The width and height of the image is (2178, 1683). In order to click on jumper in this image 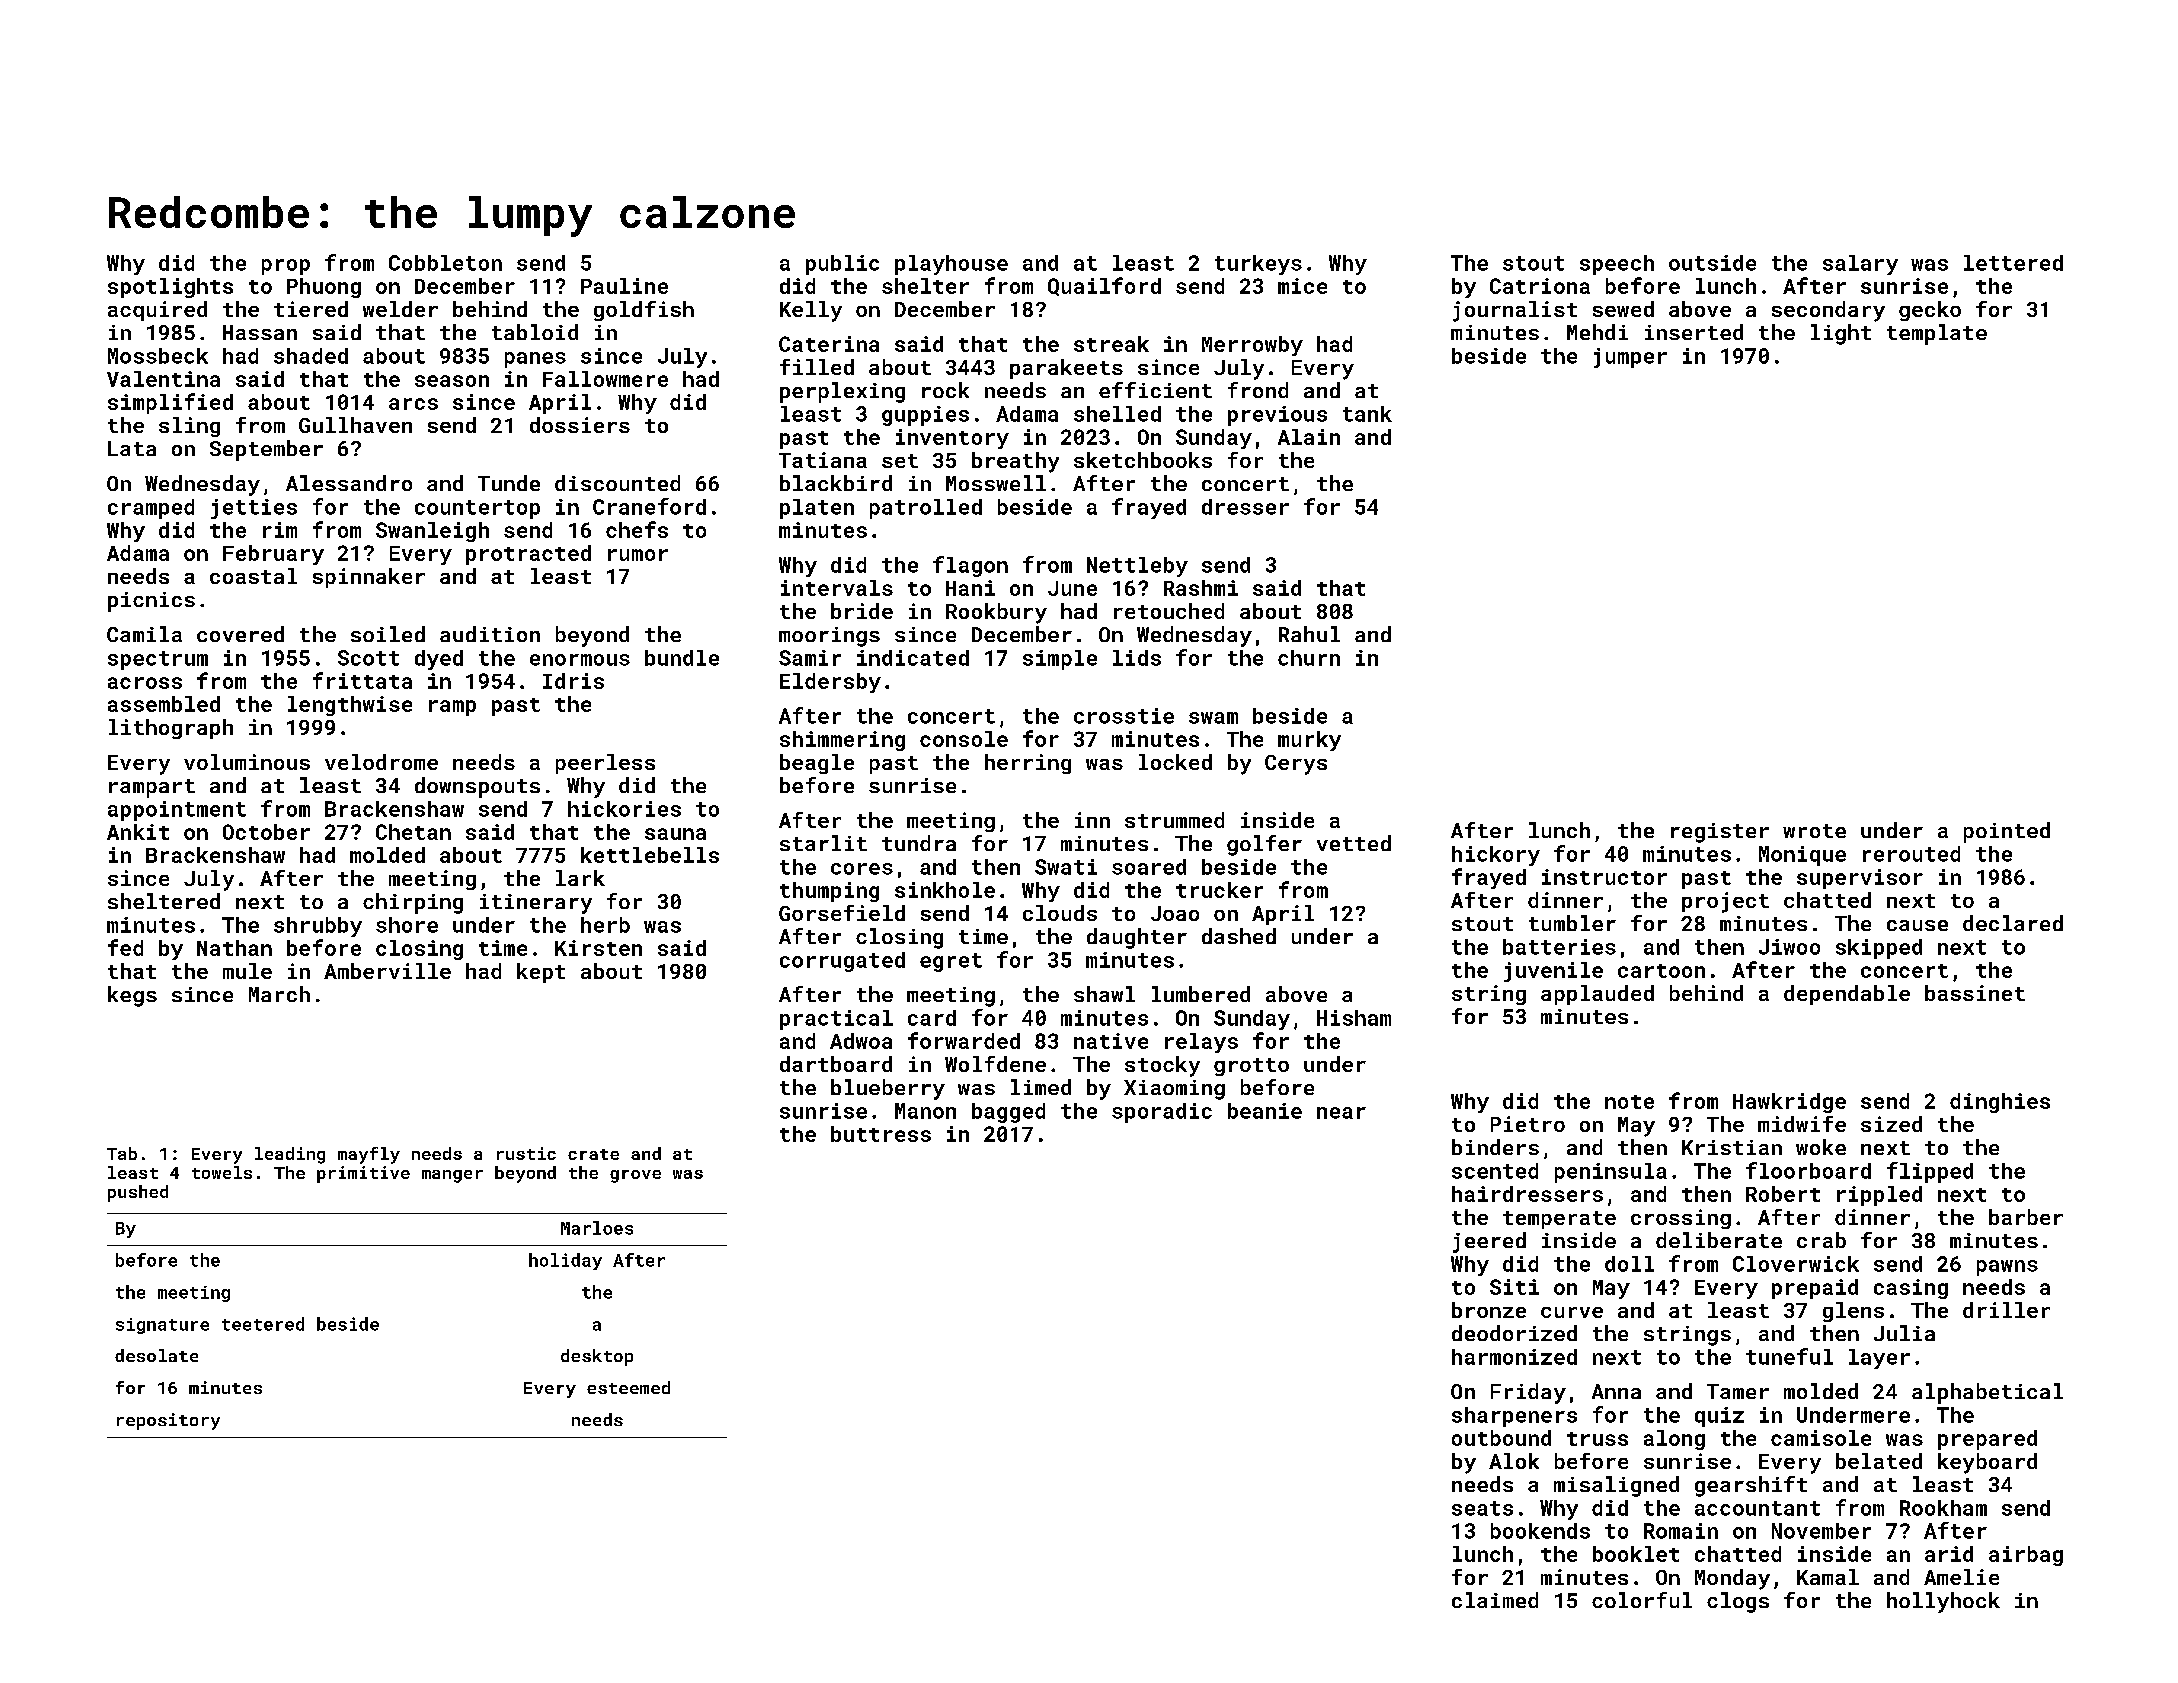, I will do `click(1630, 358)`.
